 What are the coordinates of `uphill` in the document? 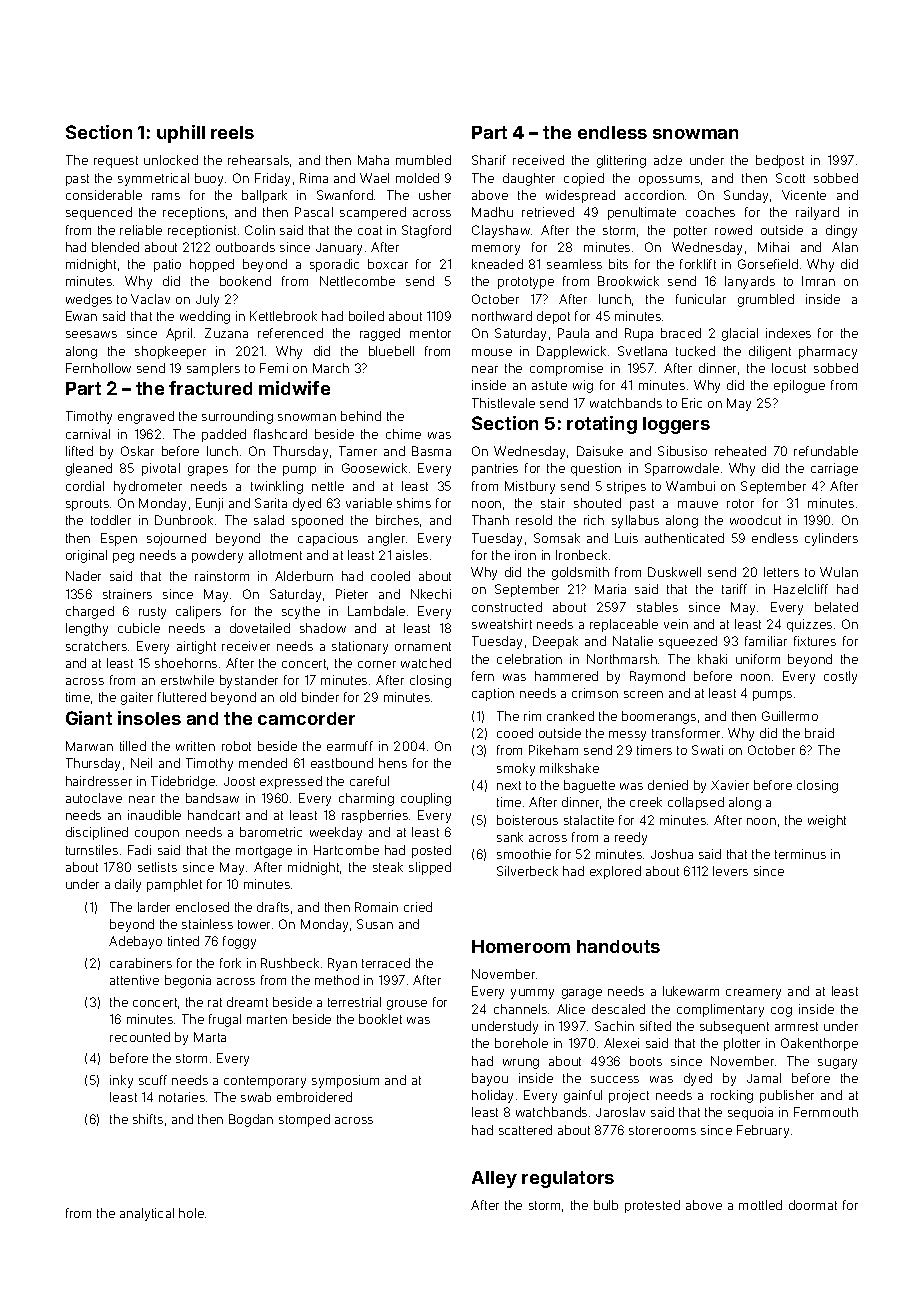 It's located at (181, 134).
